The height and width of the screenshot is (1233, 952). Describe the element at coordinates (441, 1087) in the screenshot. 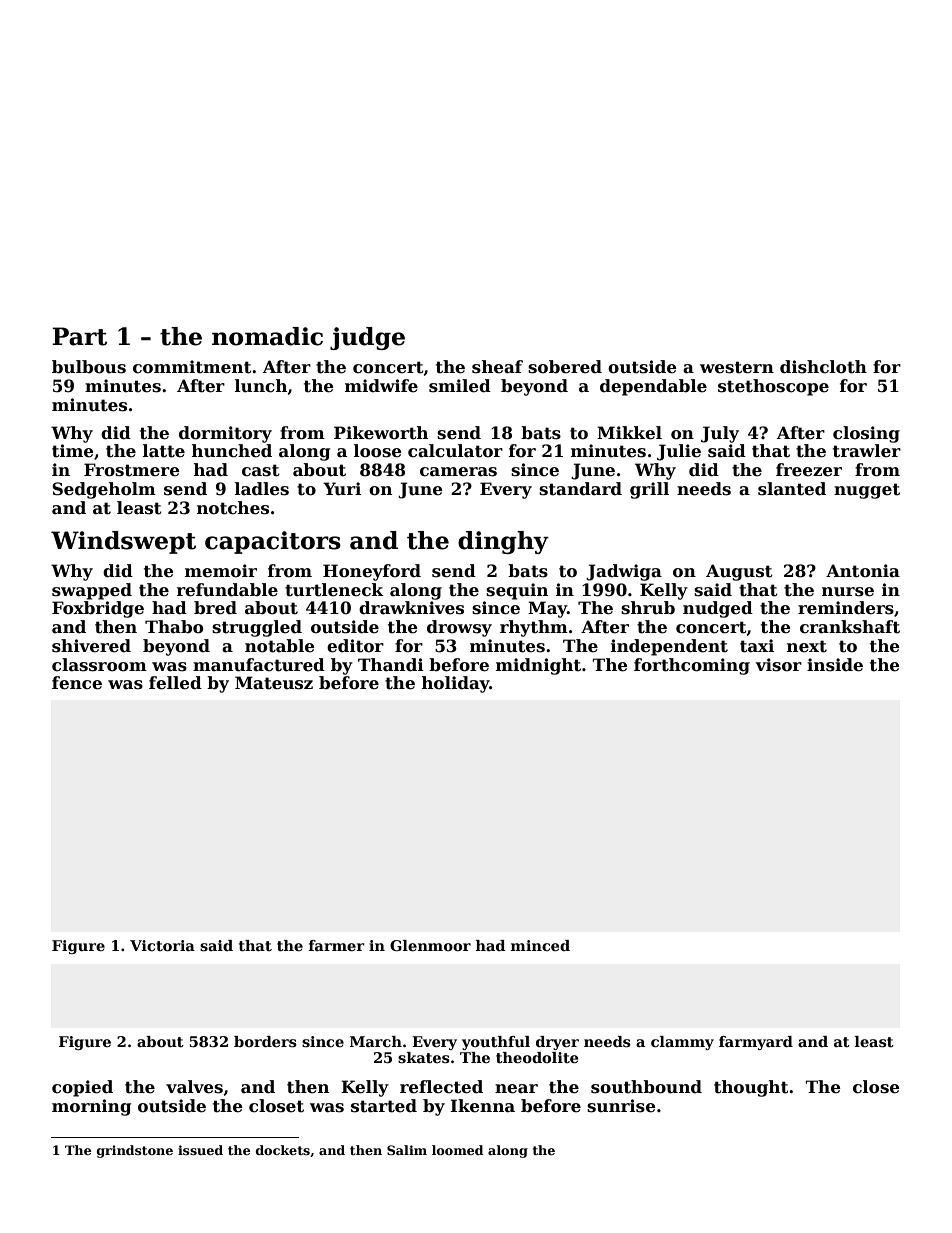

I see `reflected` at that location.
